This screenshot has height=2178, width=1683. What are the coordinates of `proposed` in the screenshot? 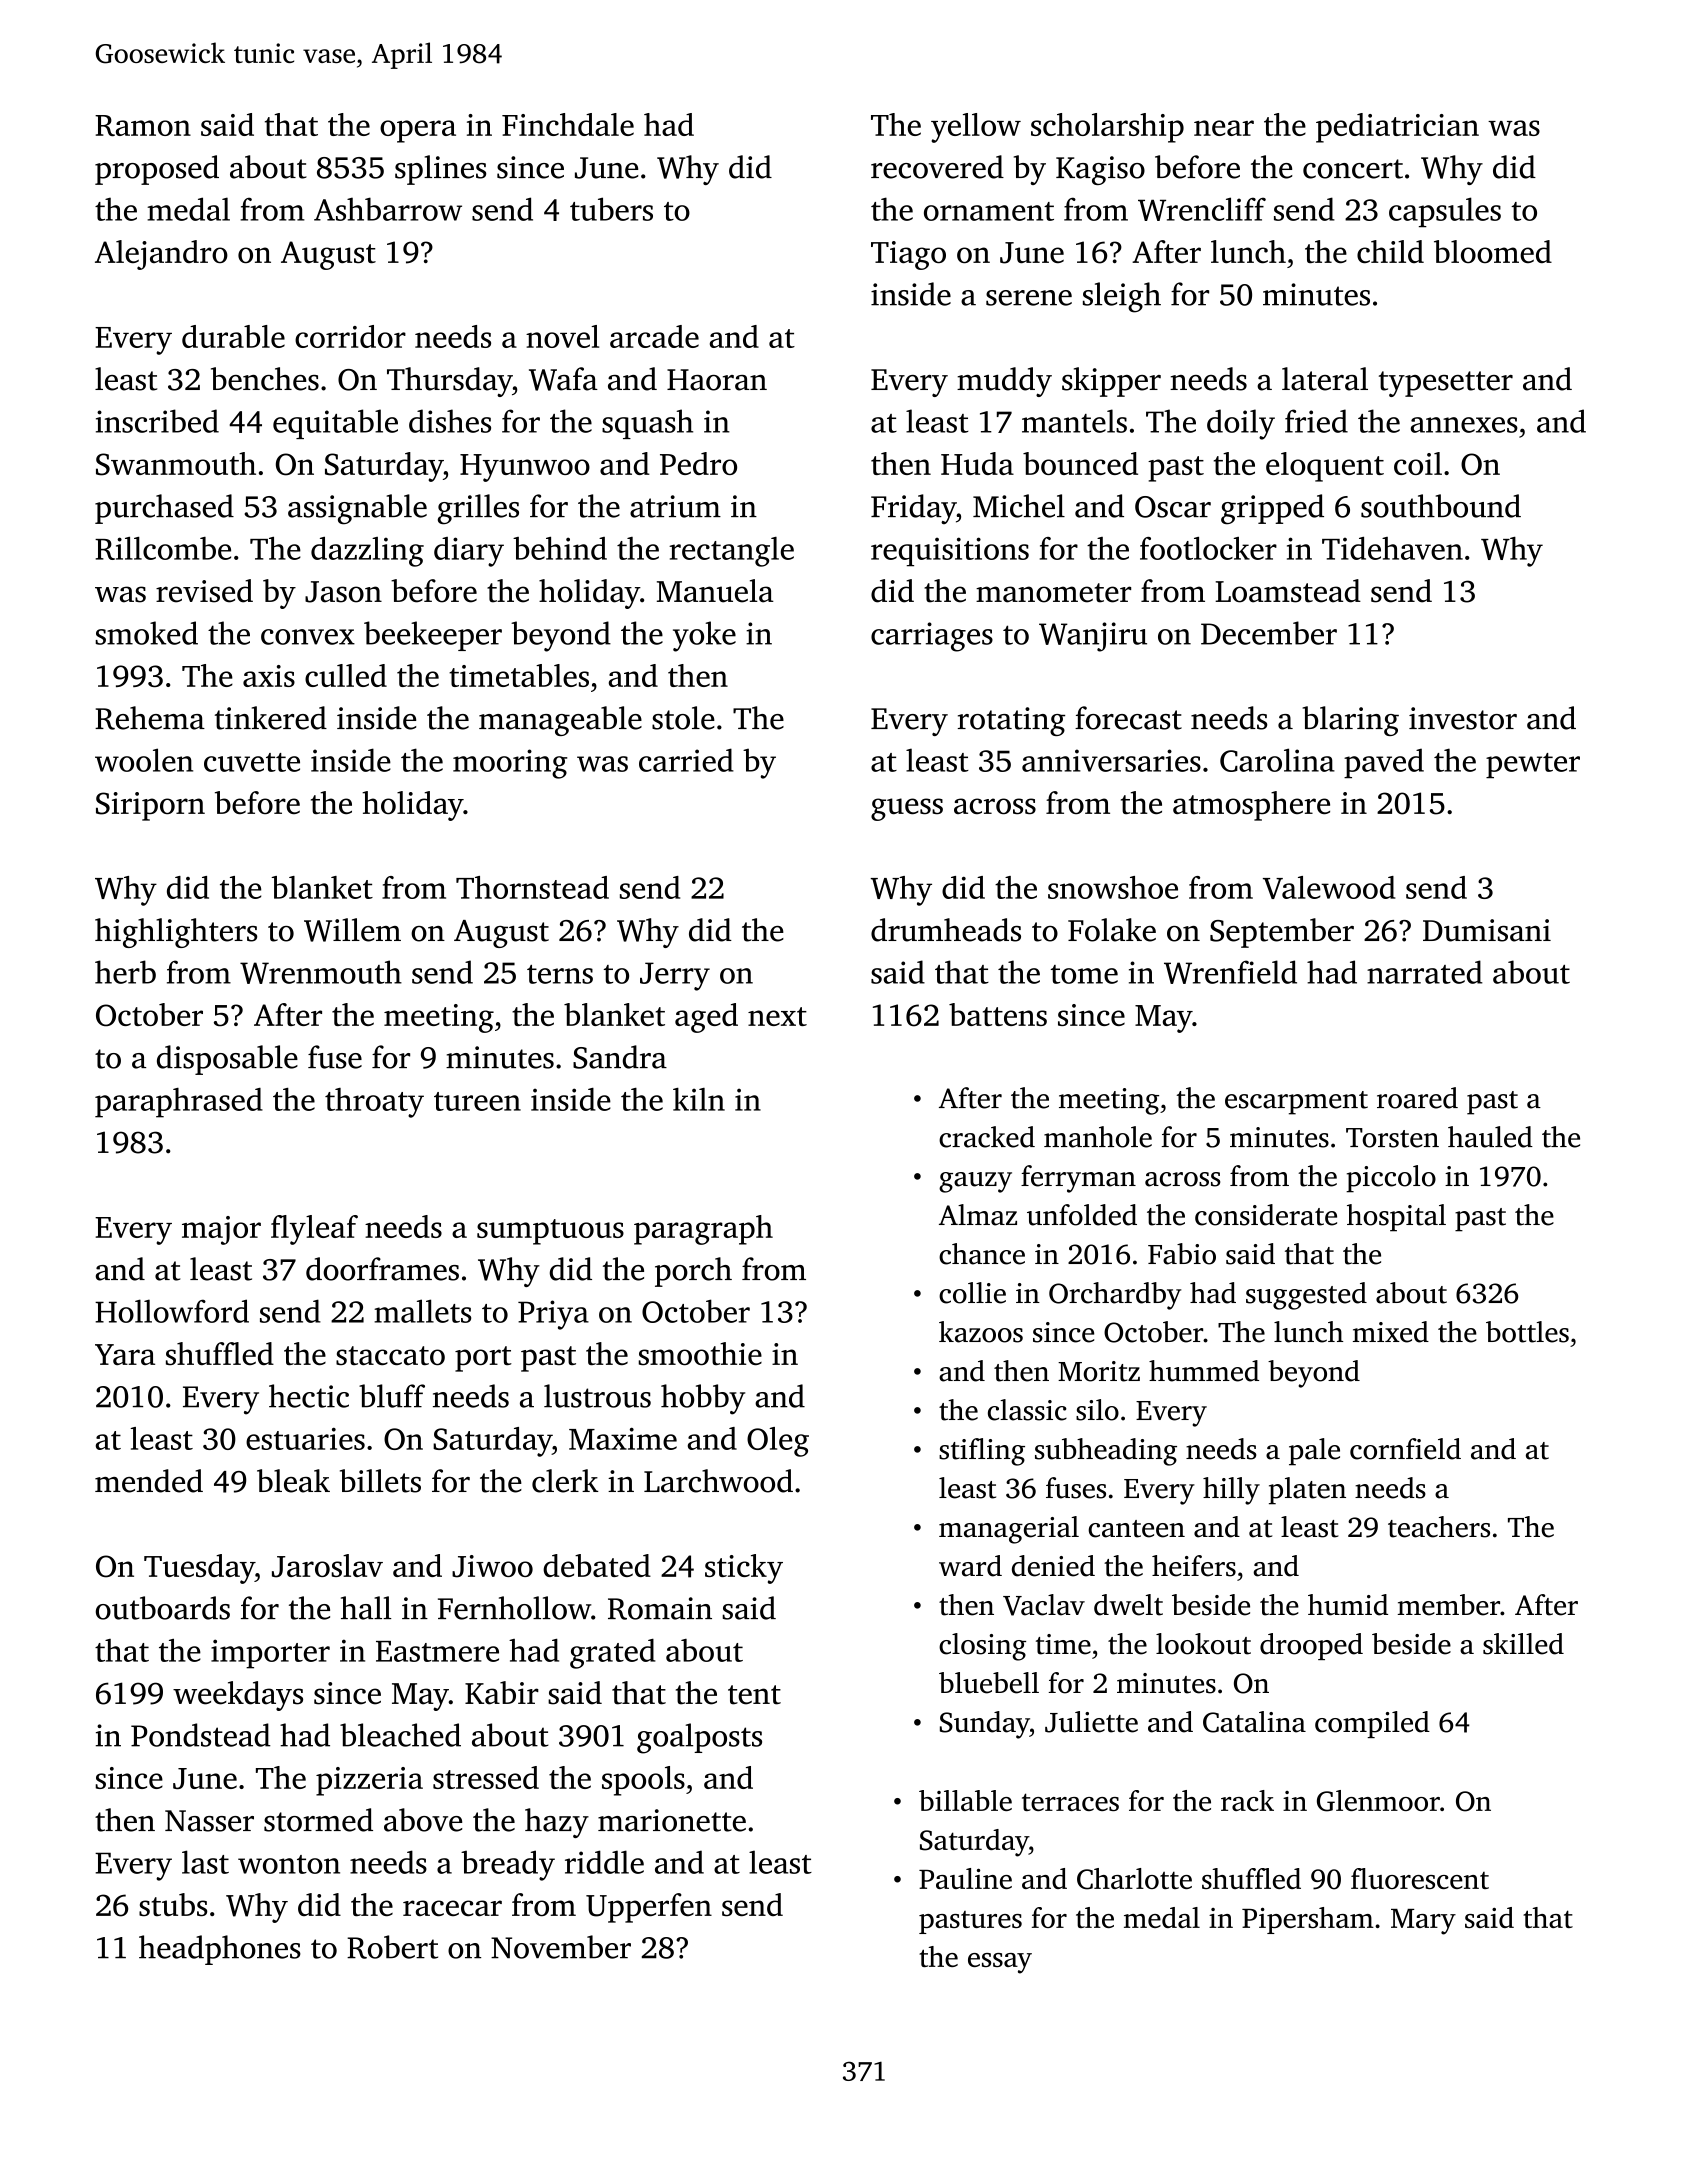 It's located at (157, 170).
